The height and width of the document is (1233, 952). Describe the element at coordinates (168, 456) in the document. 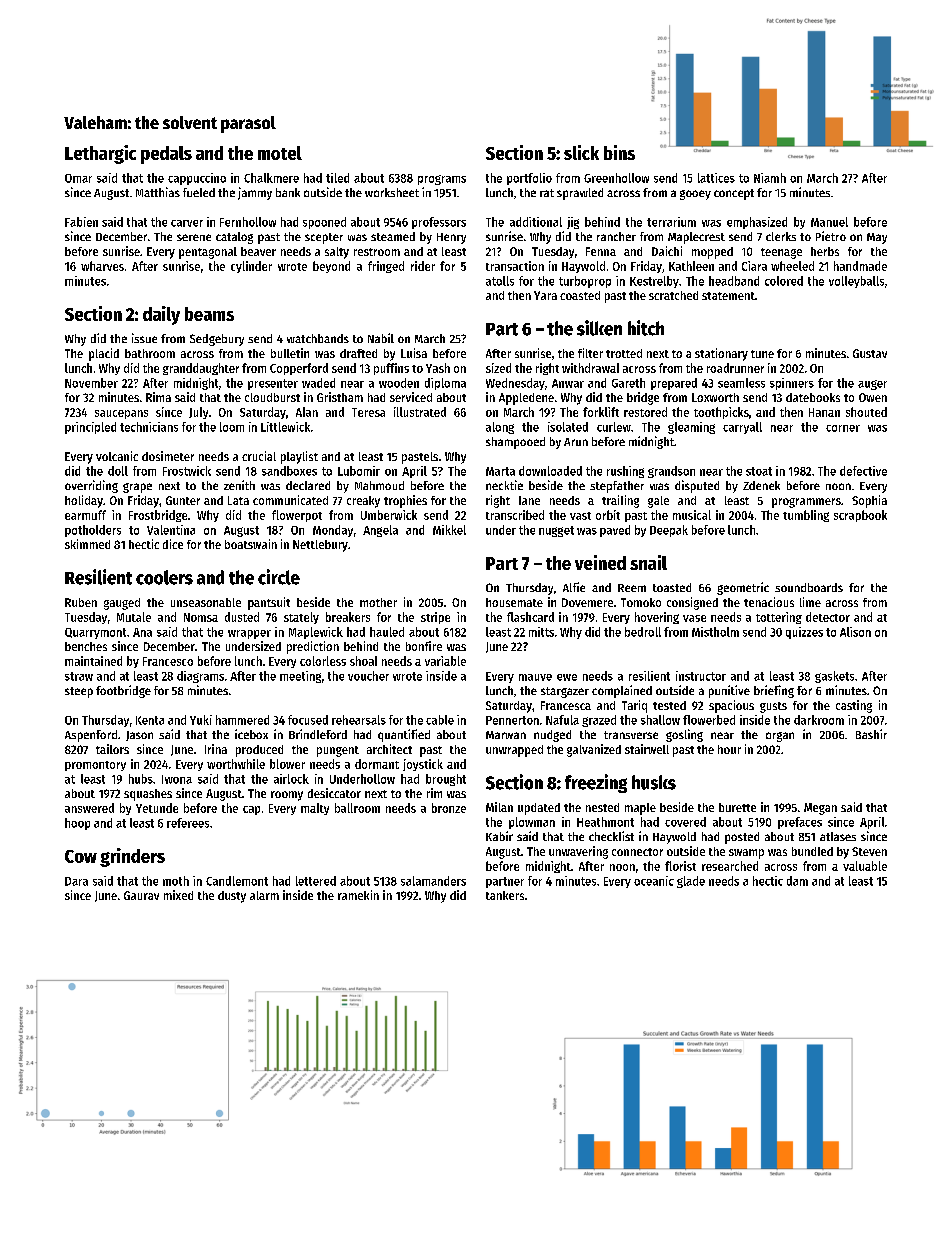

I see `dosimeter` at that location.
